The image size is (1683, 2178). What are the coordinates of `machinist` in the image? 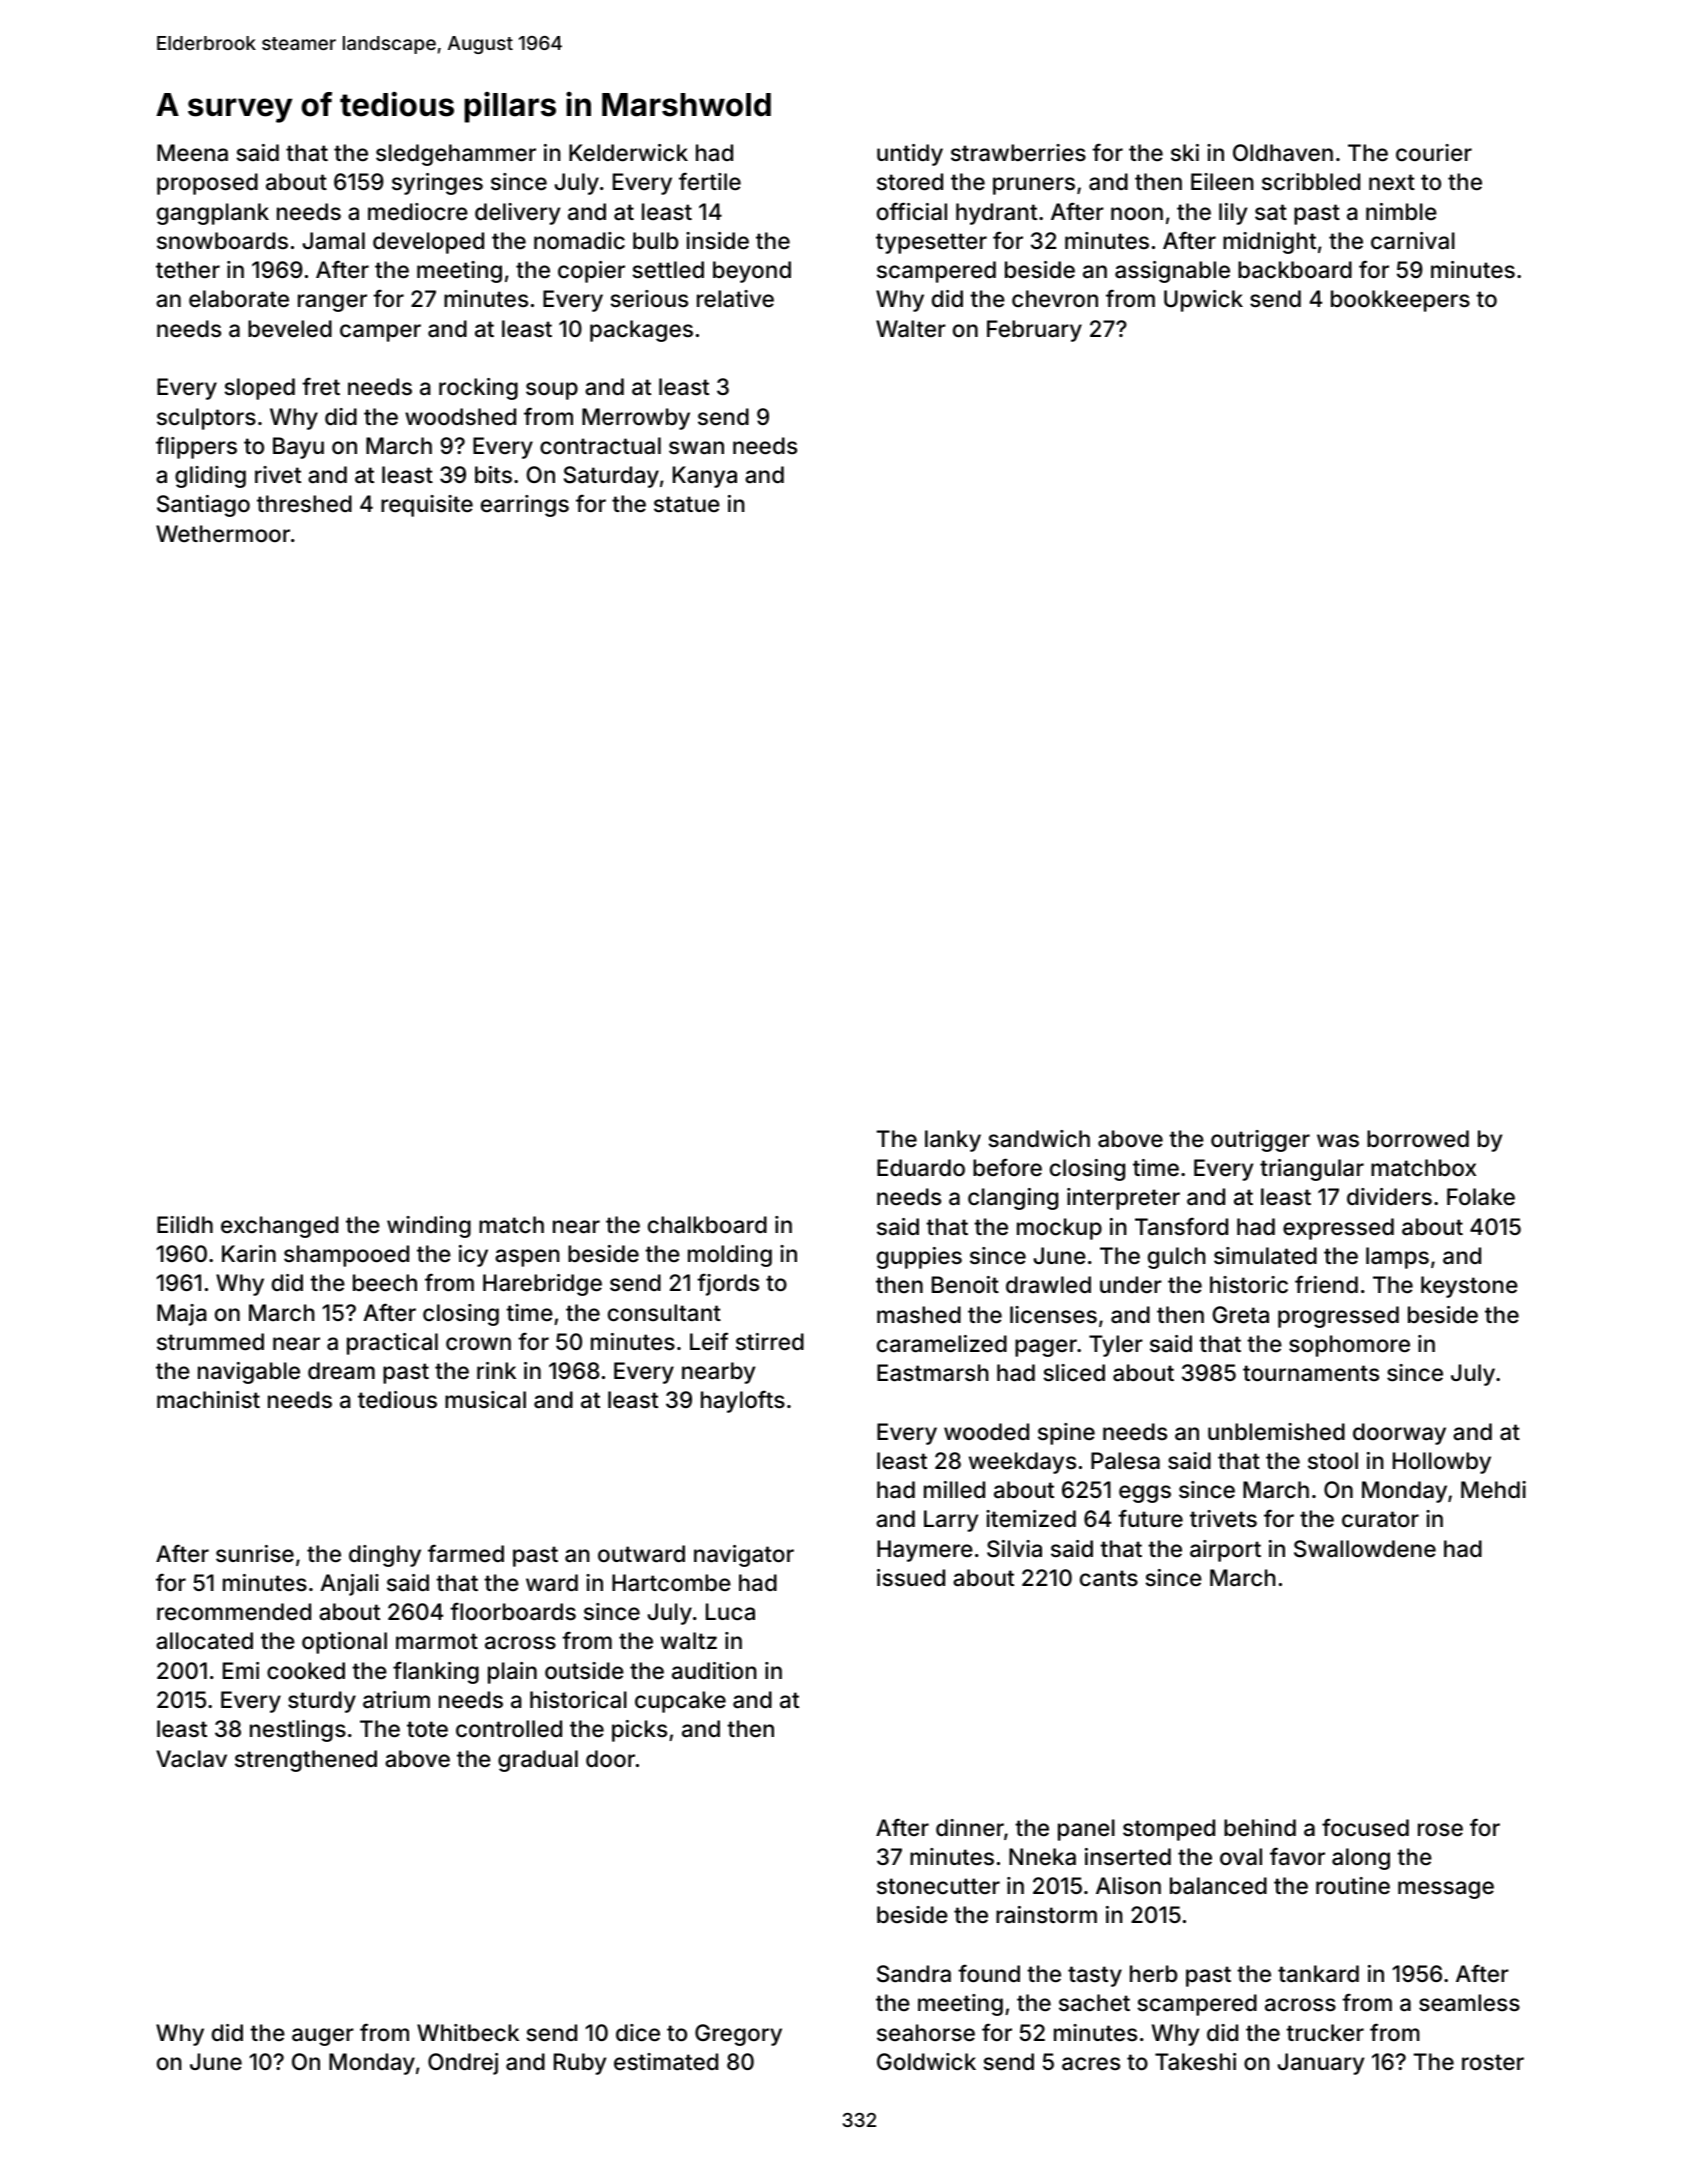 It's located at (208, 1400).
